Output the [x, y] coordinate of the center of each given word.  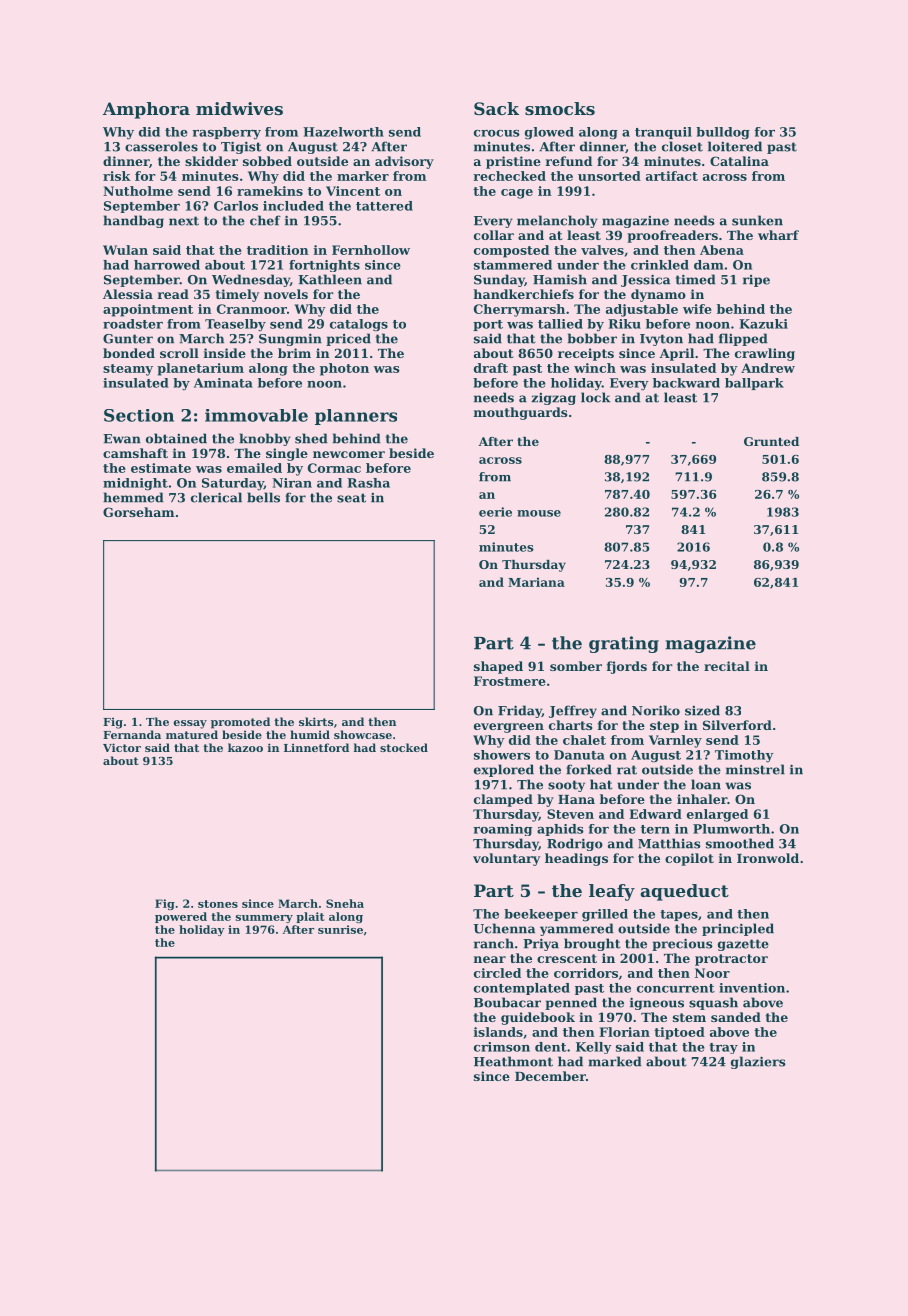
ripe [756, 281]
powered [181, 917]
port [488, 325]
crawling [765, 354]
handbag [133, 221]
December [550, 1076]
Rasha [368, 483]
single [287, 454]
